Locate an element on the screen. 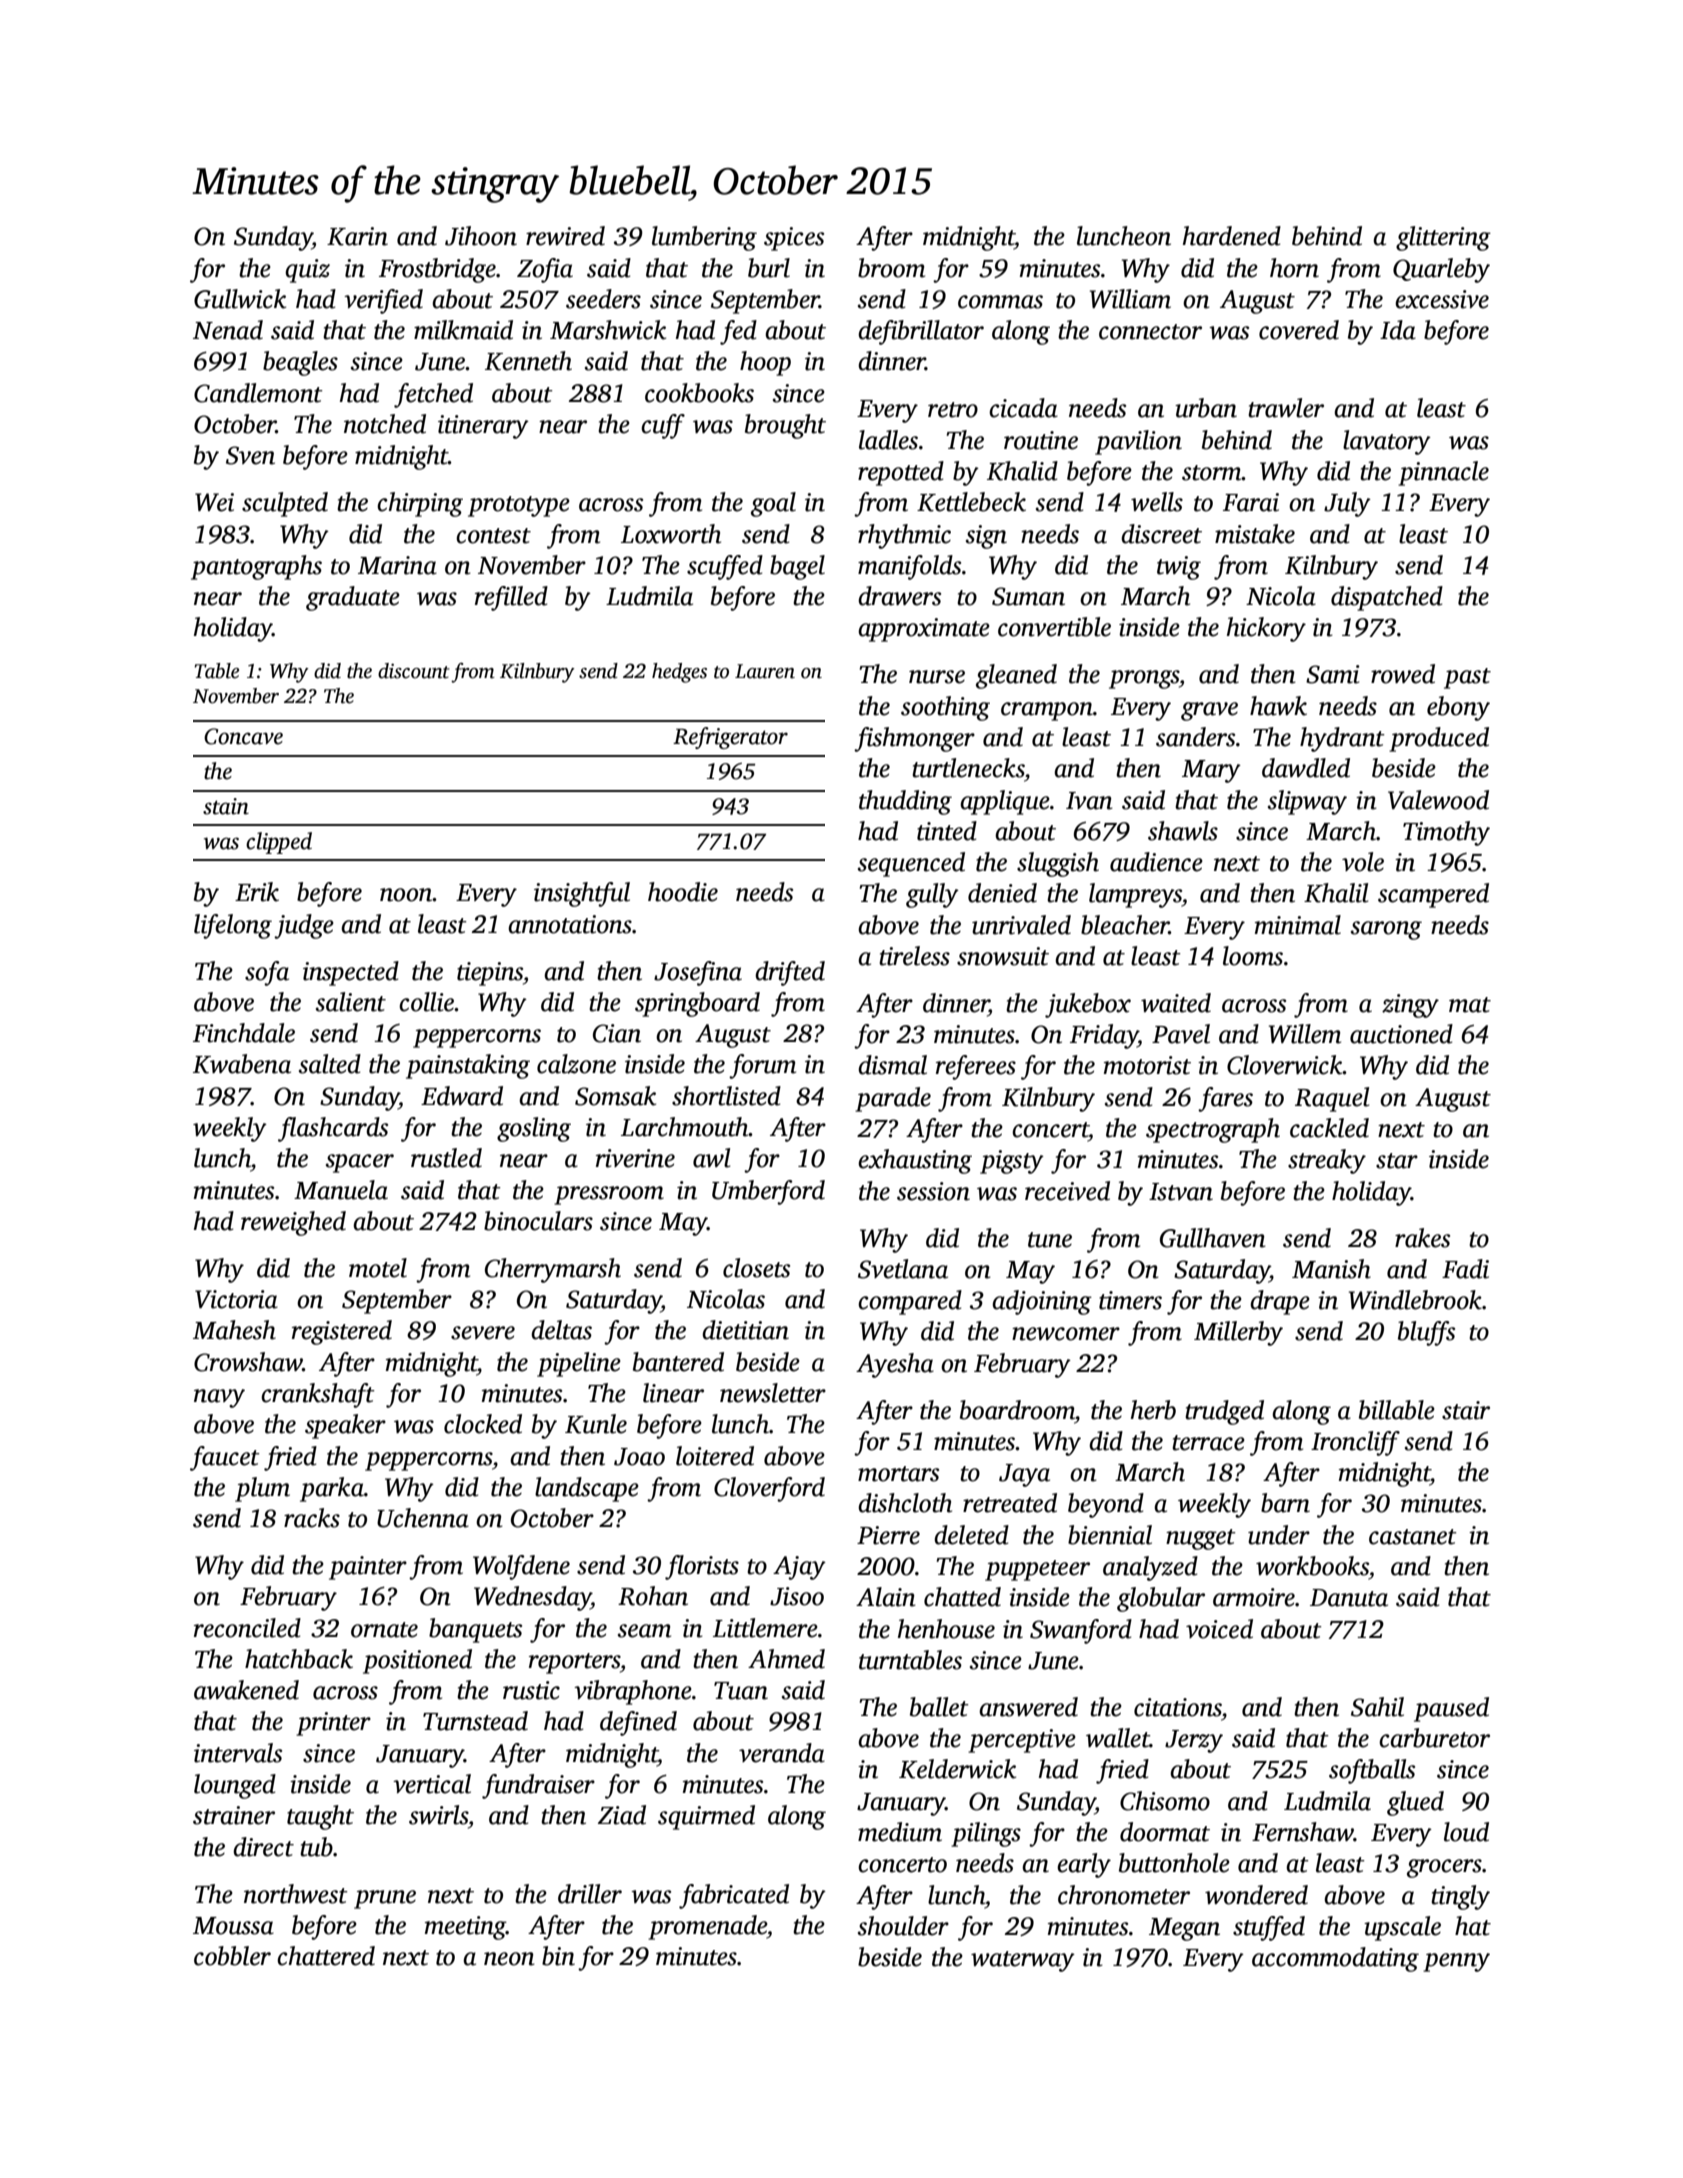 The width and height of the screenshot is (1683, 2178). Rohan is located at coordinates (653, 1596).
